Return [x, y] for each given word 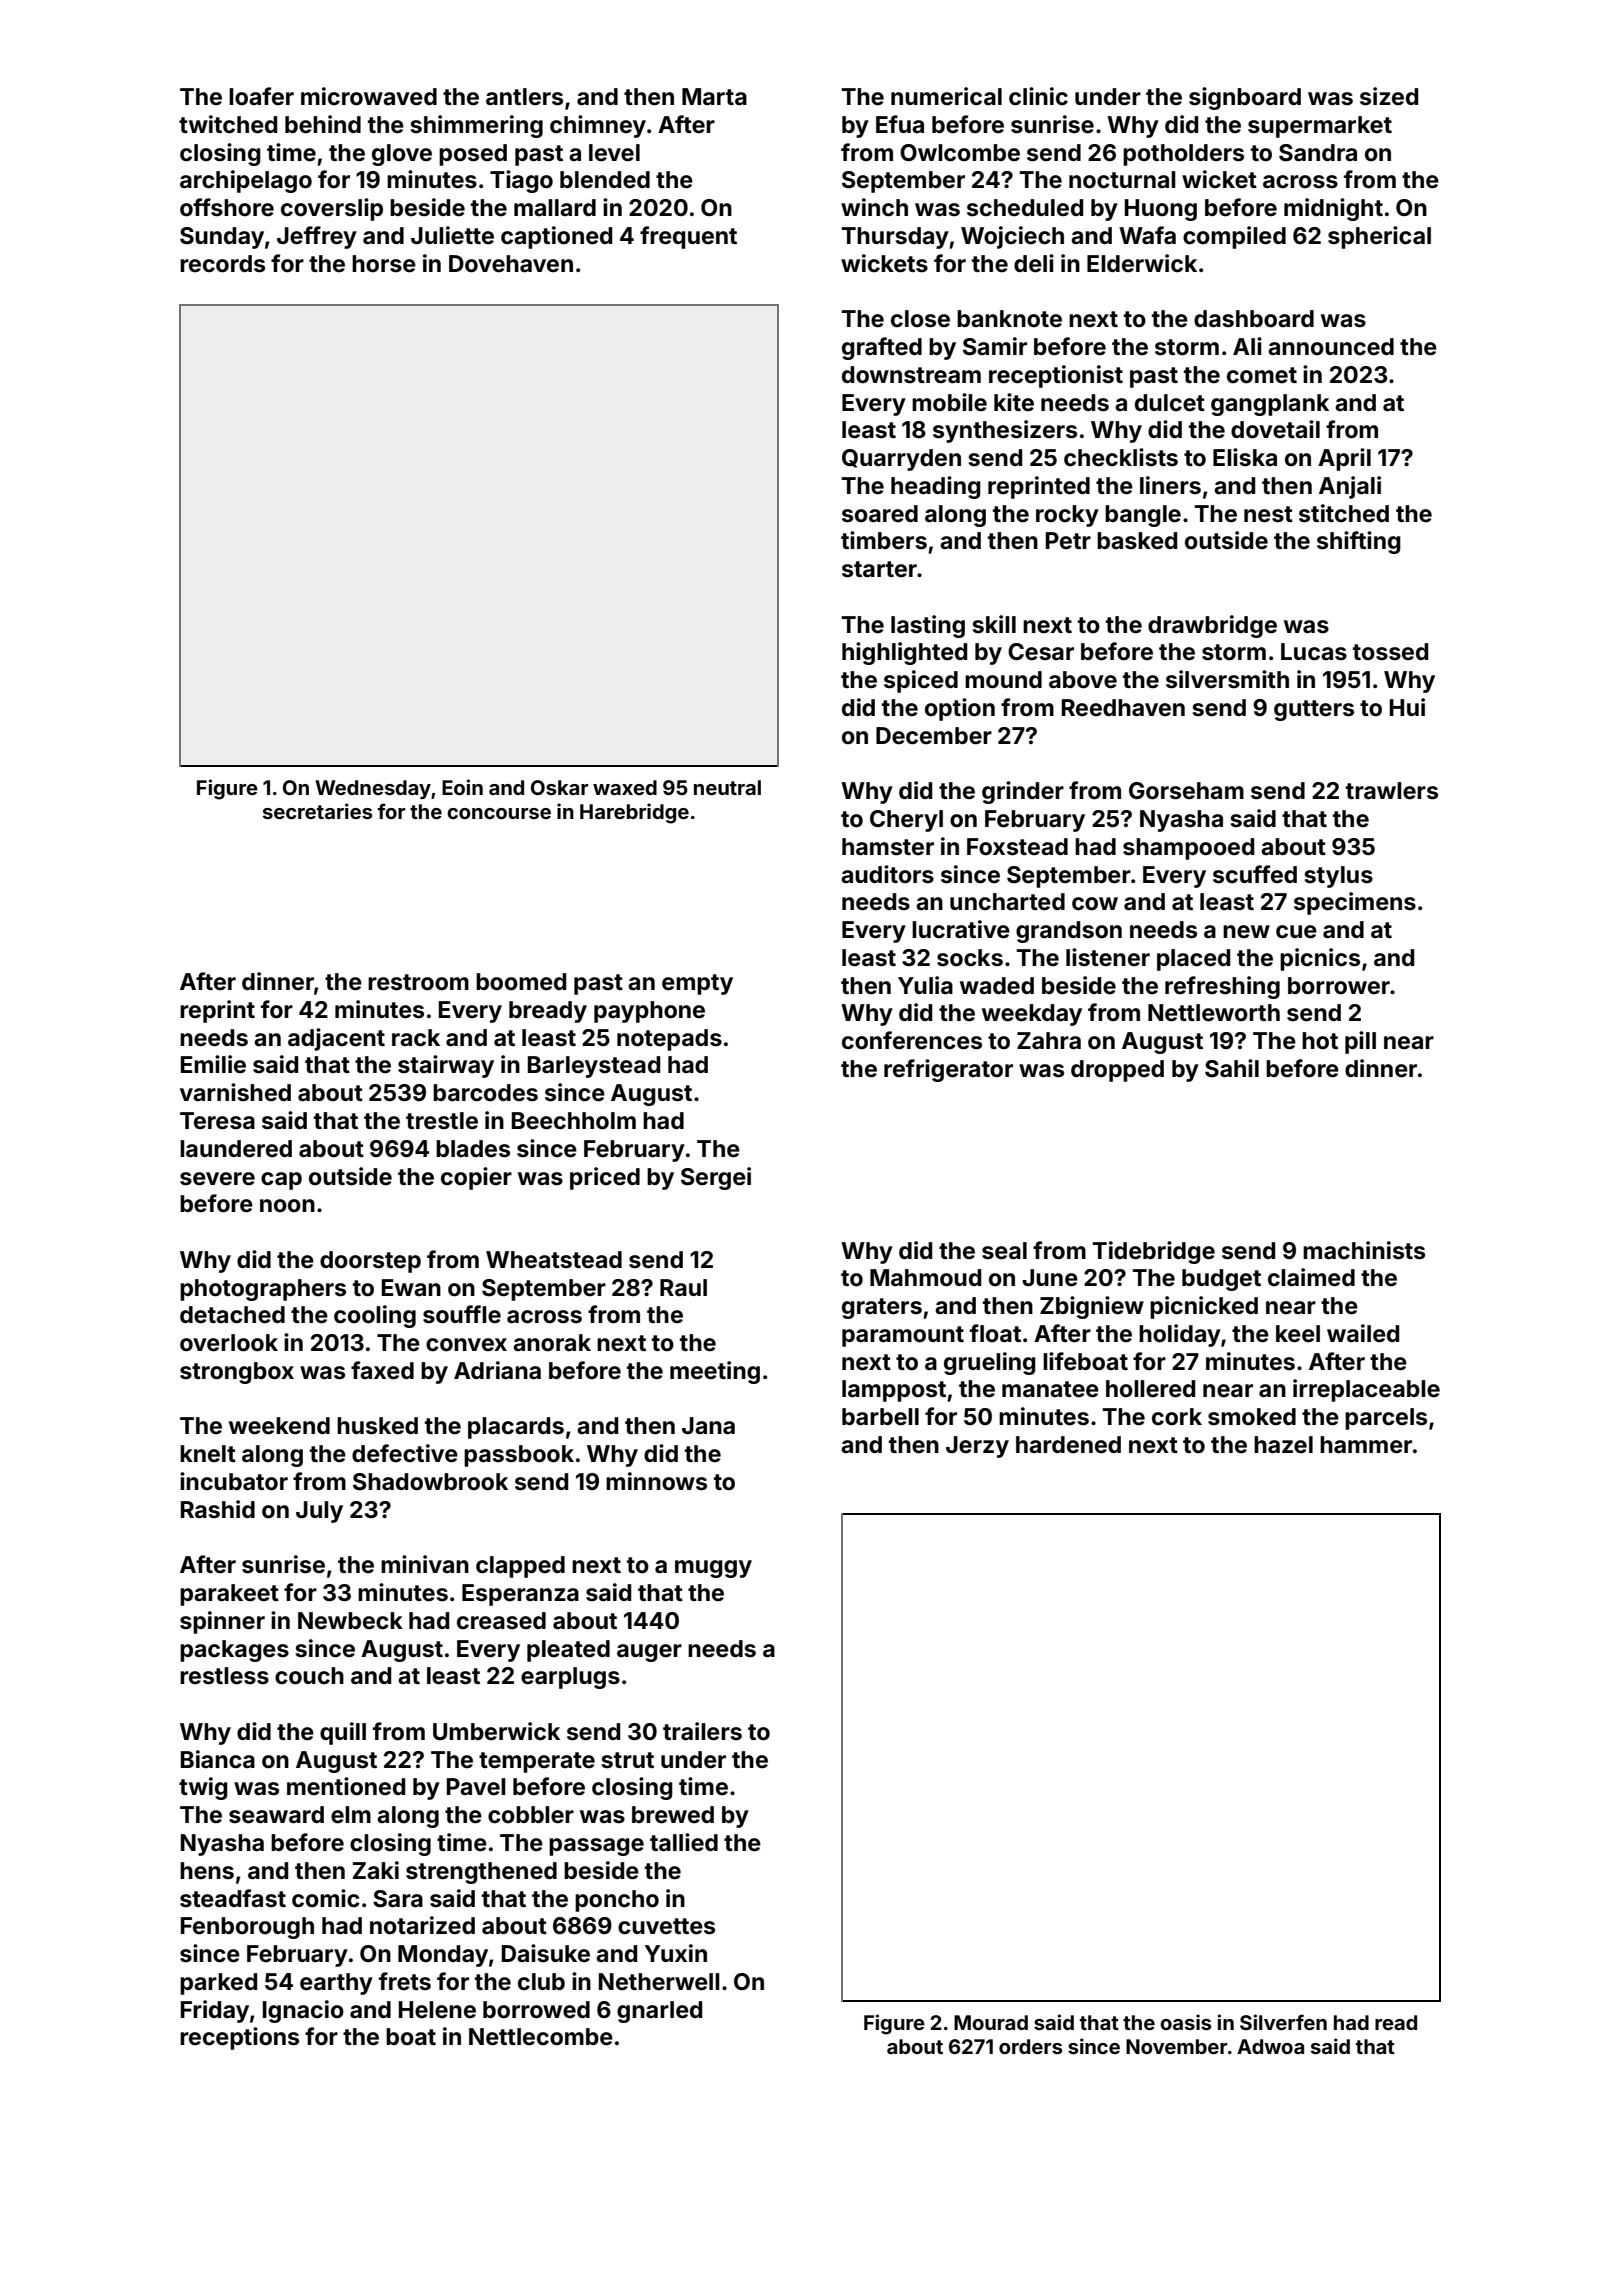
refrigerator [948, 1070]
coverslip [332, 209]
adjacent [336, 1039]
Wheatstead [554, 1260]
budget [1221, 1280]
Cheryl [906, 821]
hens [207, 1871]
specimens [1355, 903]
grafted [882, 348]
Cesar [1041, 652]
